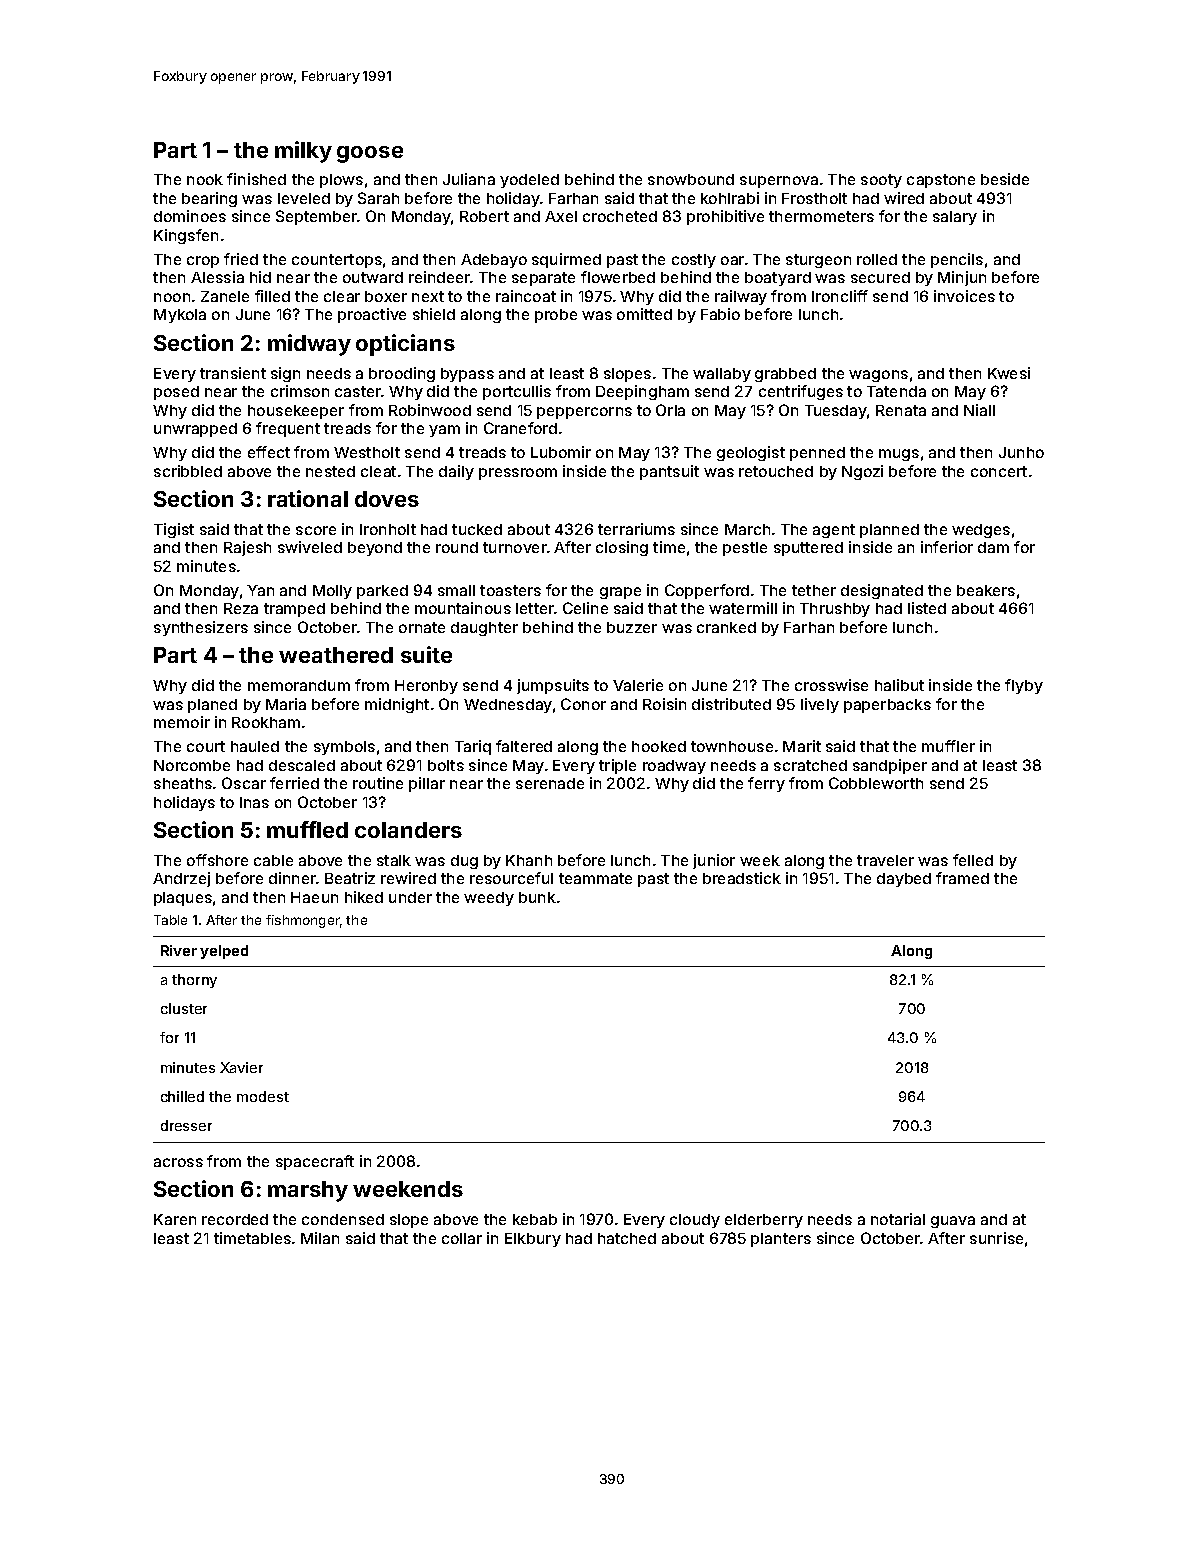  I want to click on beside, so click(1005, 179).
